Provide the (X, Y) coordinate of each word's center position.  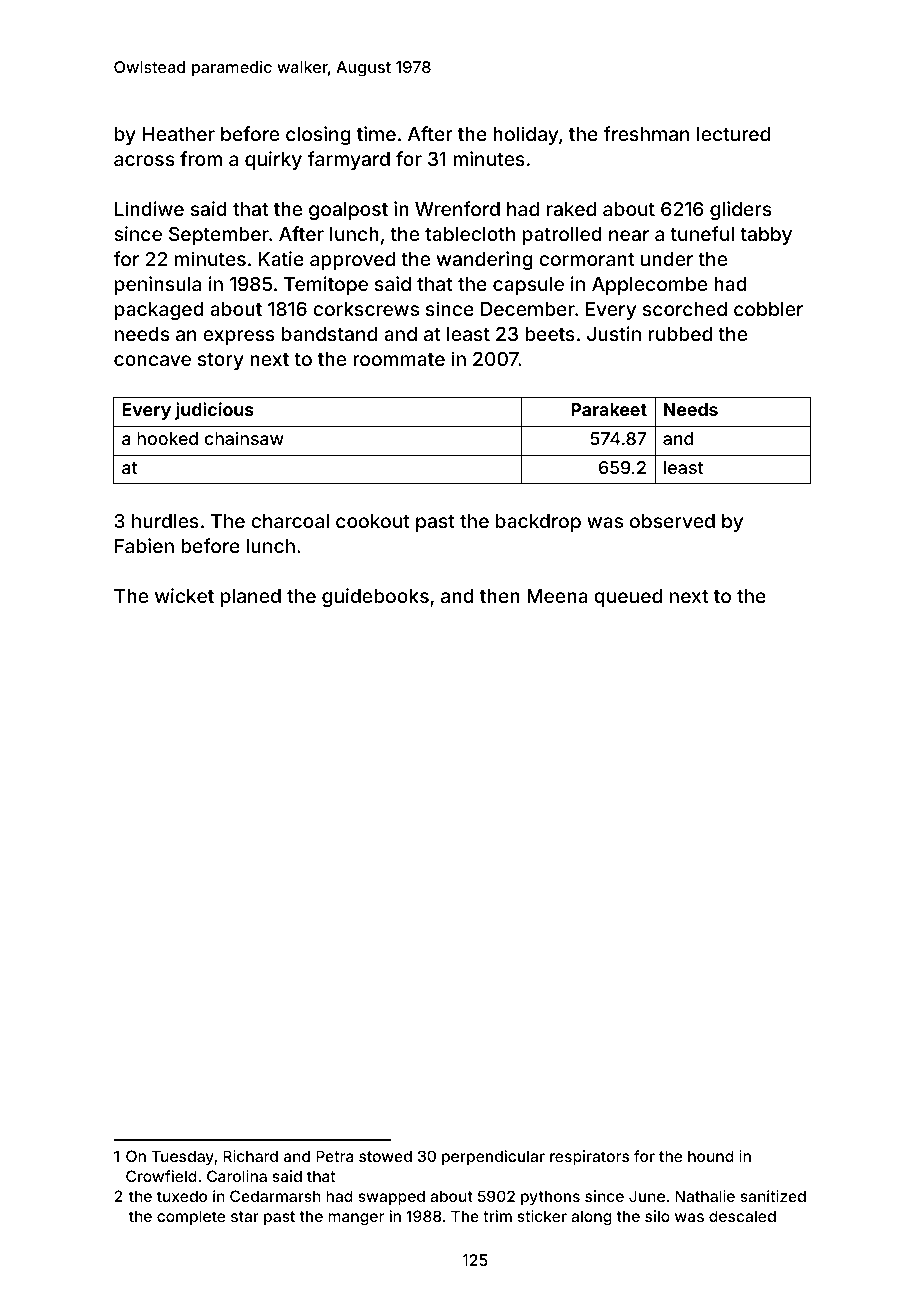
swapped (391, 1197)
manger (356, 1219)
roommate (399, 359)
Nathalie (705, 1196)
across (144, 160)
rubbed (680, 334)
